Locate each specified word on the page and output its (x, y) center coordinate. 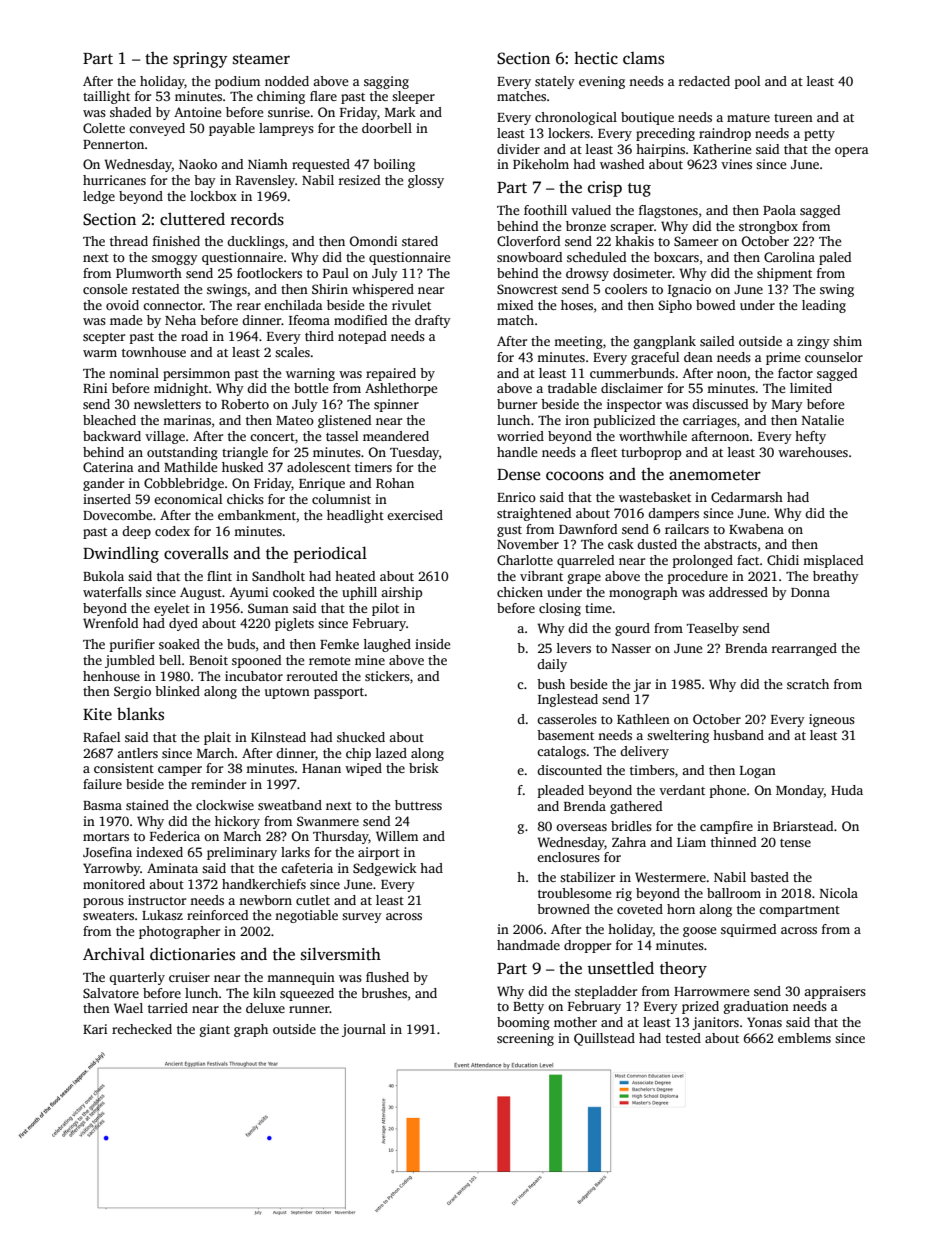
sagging (386, 82)
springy (200, 60)
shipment (784, 274)
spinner (396, 405)
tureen (793, 118)
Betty (528, 1008)
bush (551, 684)
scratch (808, 684)
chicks (245, 499)
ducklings (256, 242)
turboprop (651, 453)
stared (420, 241)
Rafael (101, 737)
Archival (114, 953)
